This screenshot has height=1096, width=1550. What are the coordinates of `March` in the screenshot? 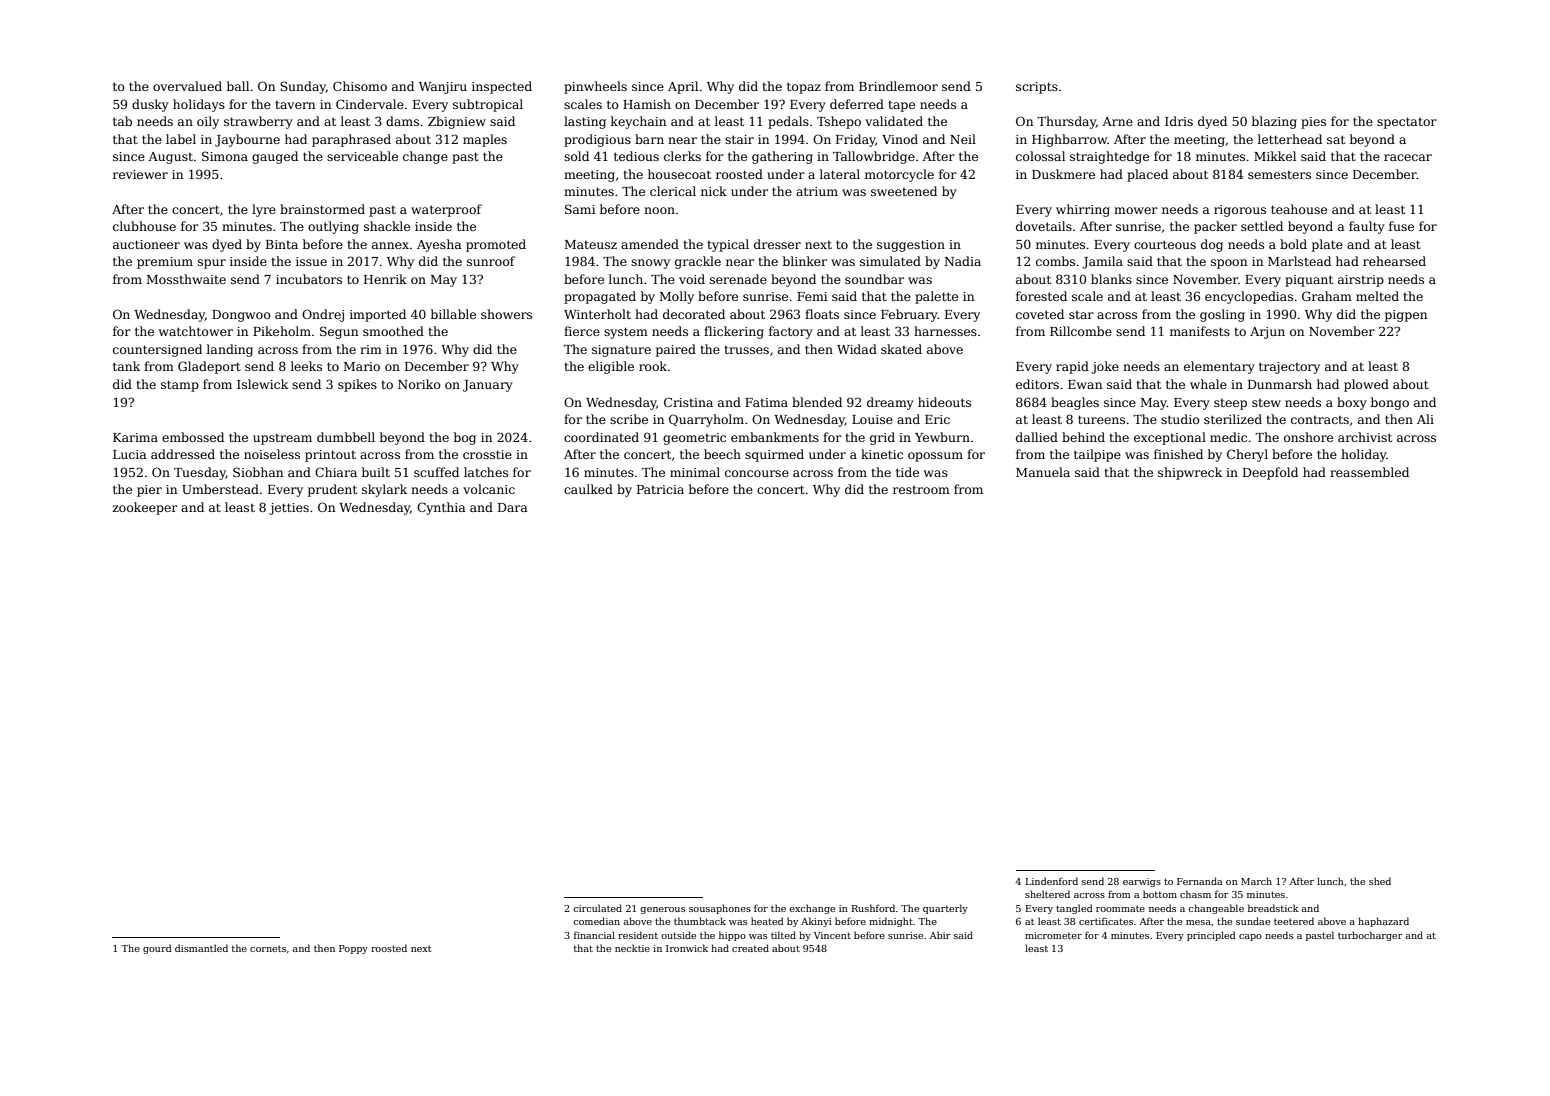 It's located at (1256, 881).
